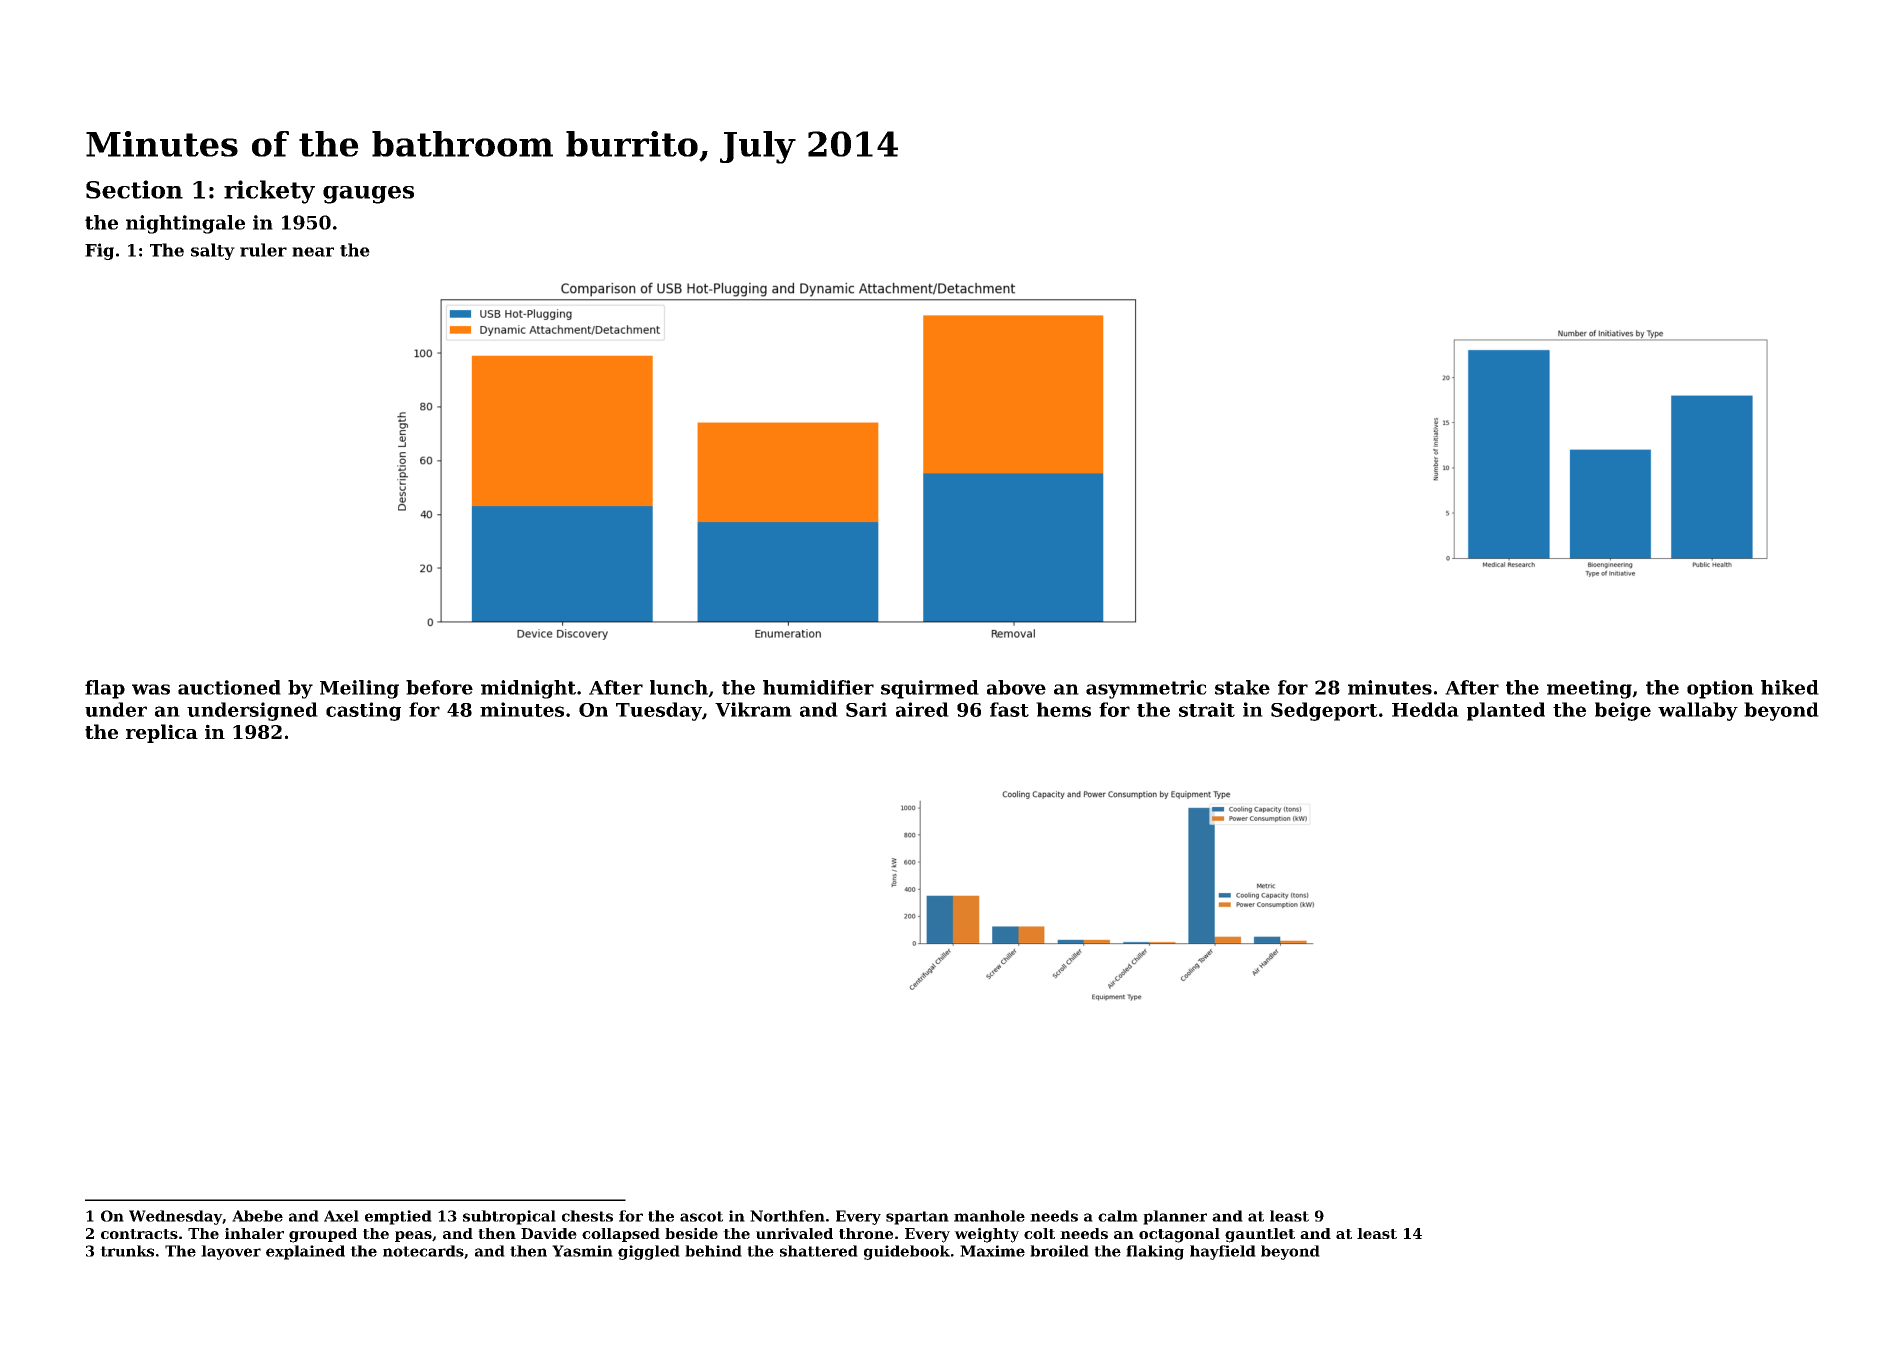 The width and height of the image is (1904, 1346). I want to click on broiled, so click(1059, 1251).
